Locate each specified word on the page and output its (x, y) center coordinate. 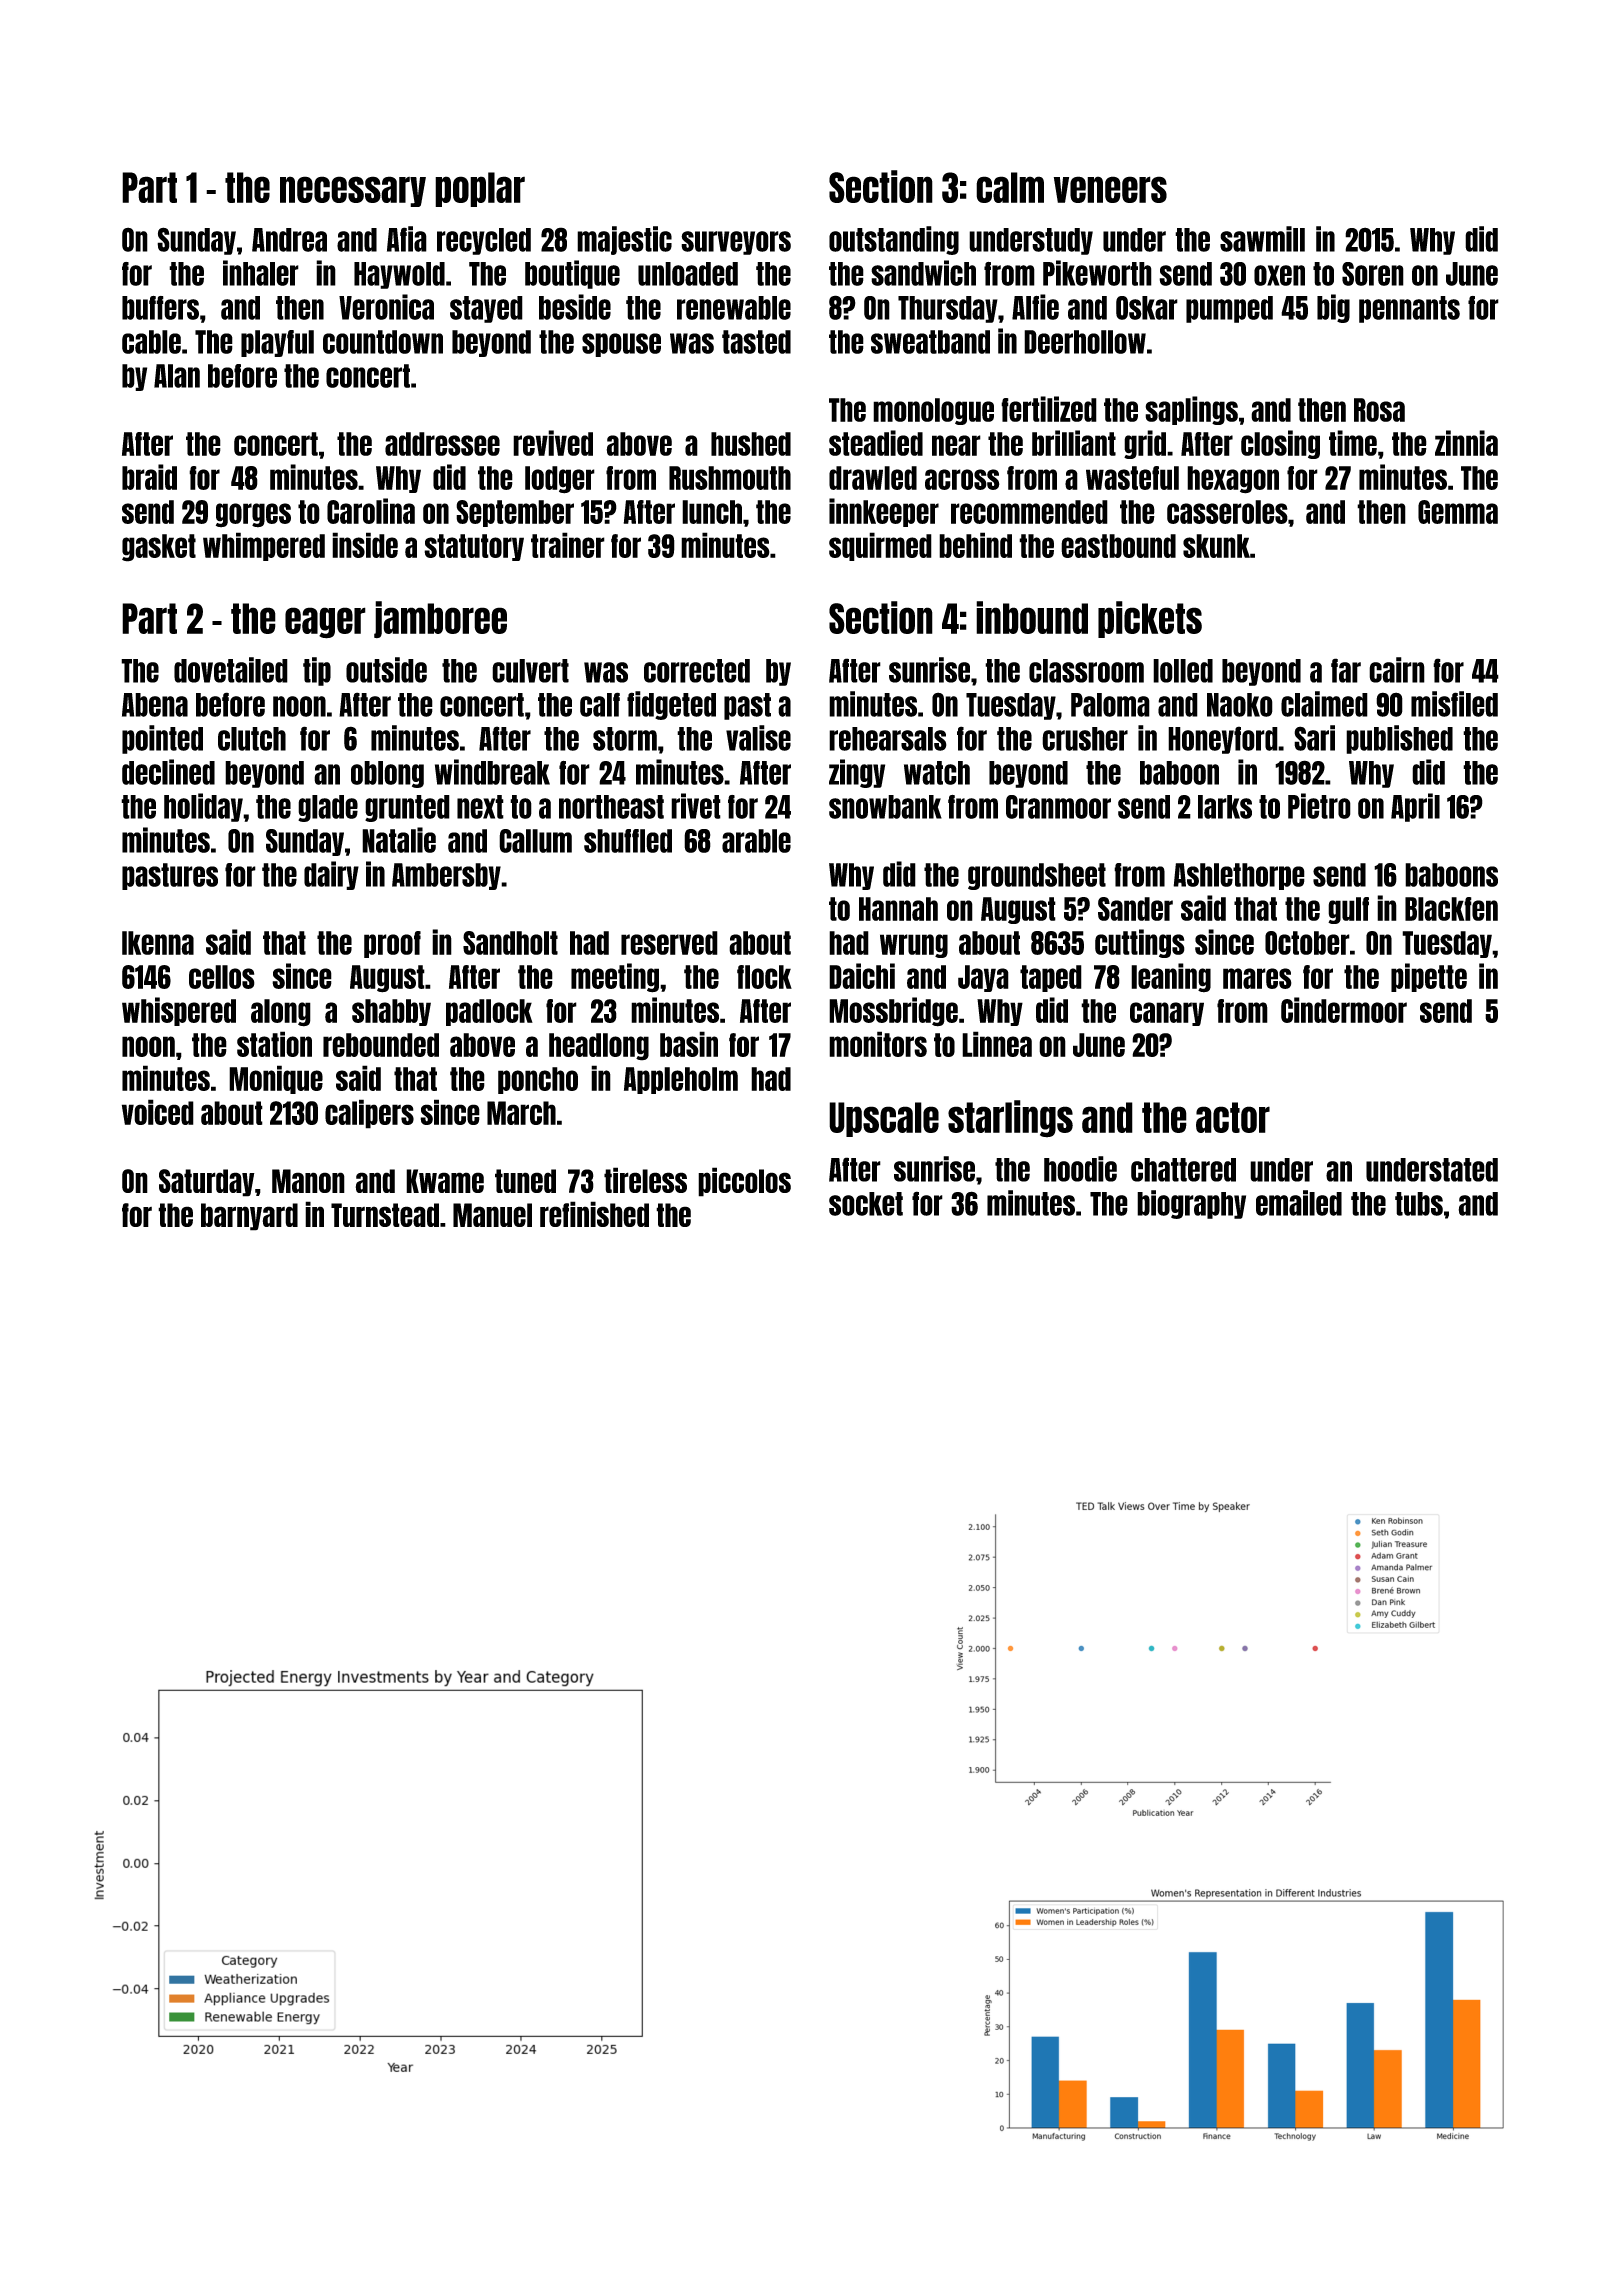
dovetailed (231, 670)
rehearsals (888, 739)
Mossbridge (893, 1012)
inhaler (261, 273)
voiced (158, 1112)
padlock (489, 1012)
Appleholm (681, 1080)
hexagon (1233, 480)
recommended (1029, 512)
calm (1010, 187)
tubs (1419, 1204)
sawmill (1262, 239)
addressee (442, 444)
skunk (1216, 546)
